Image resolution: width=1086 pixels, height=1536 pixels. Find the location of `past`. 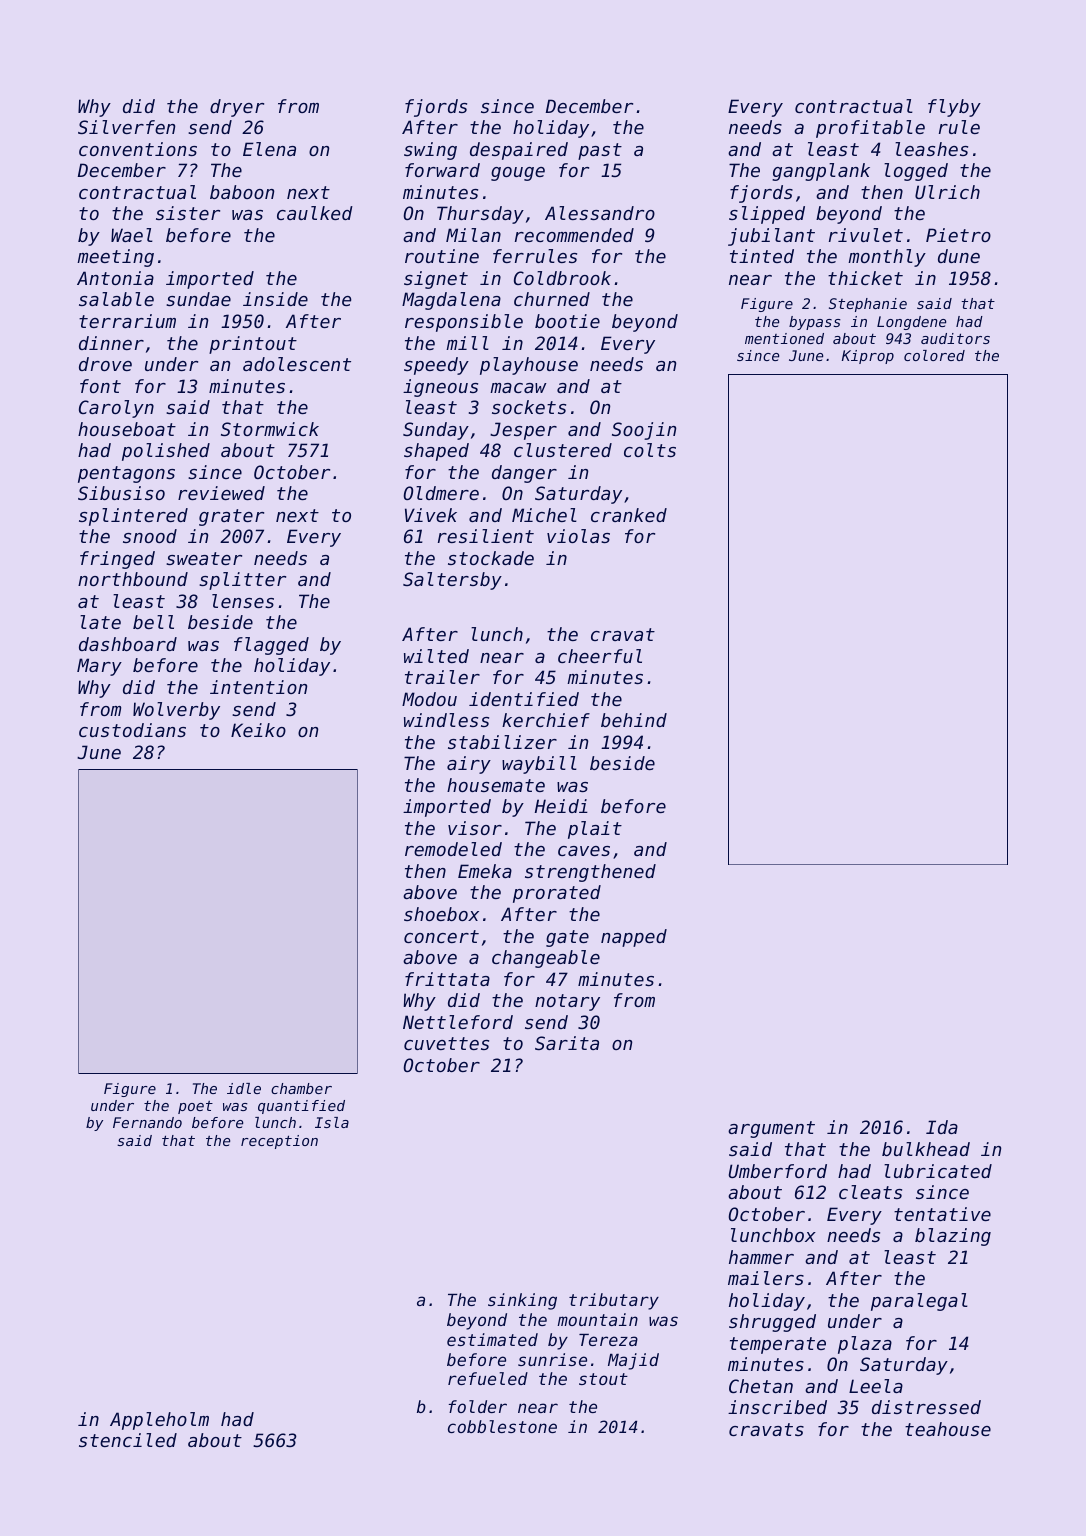

past is located at coordinates (600, 151).
